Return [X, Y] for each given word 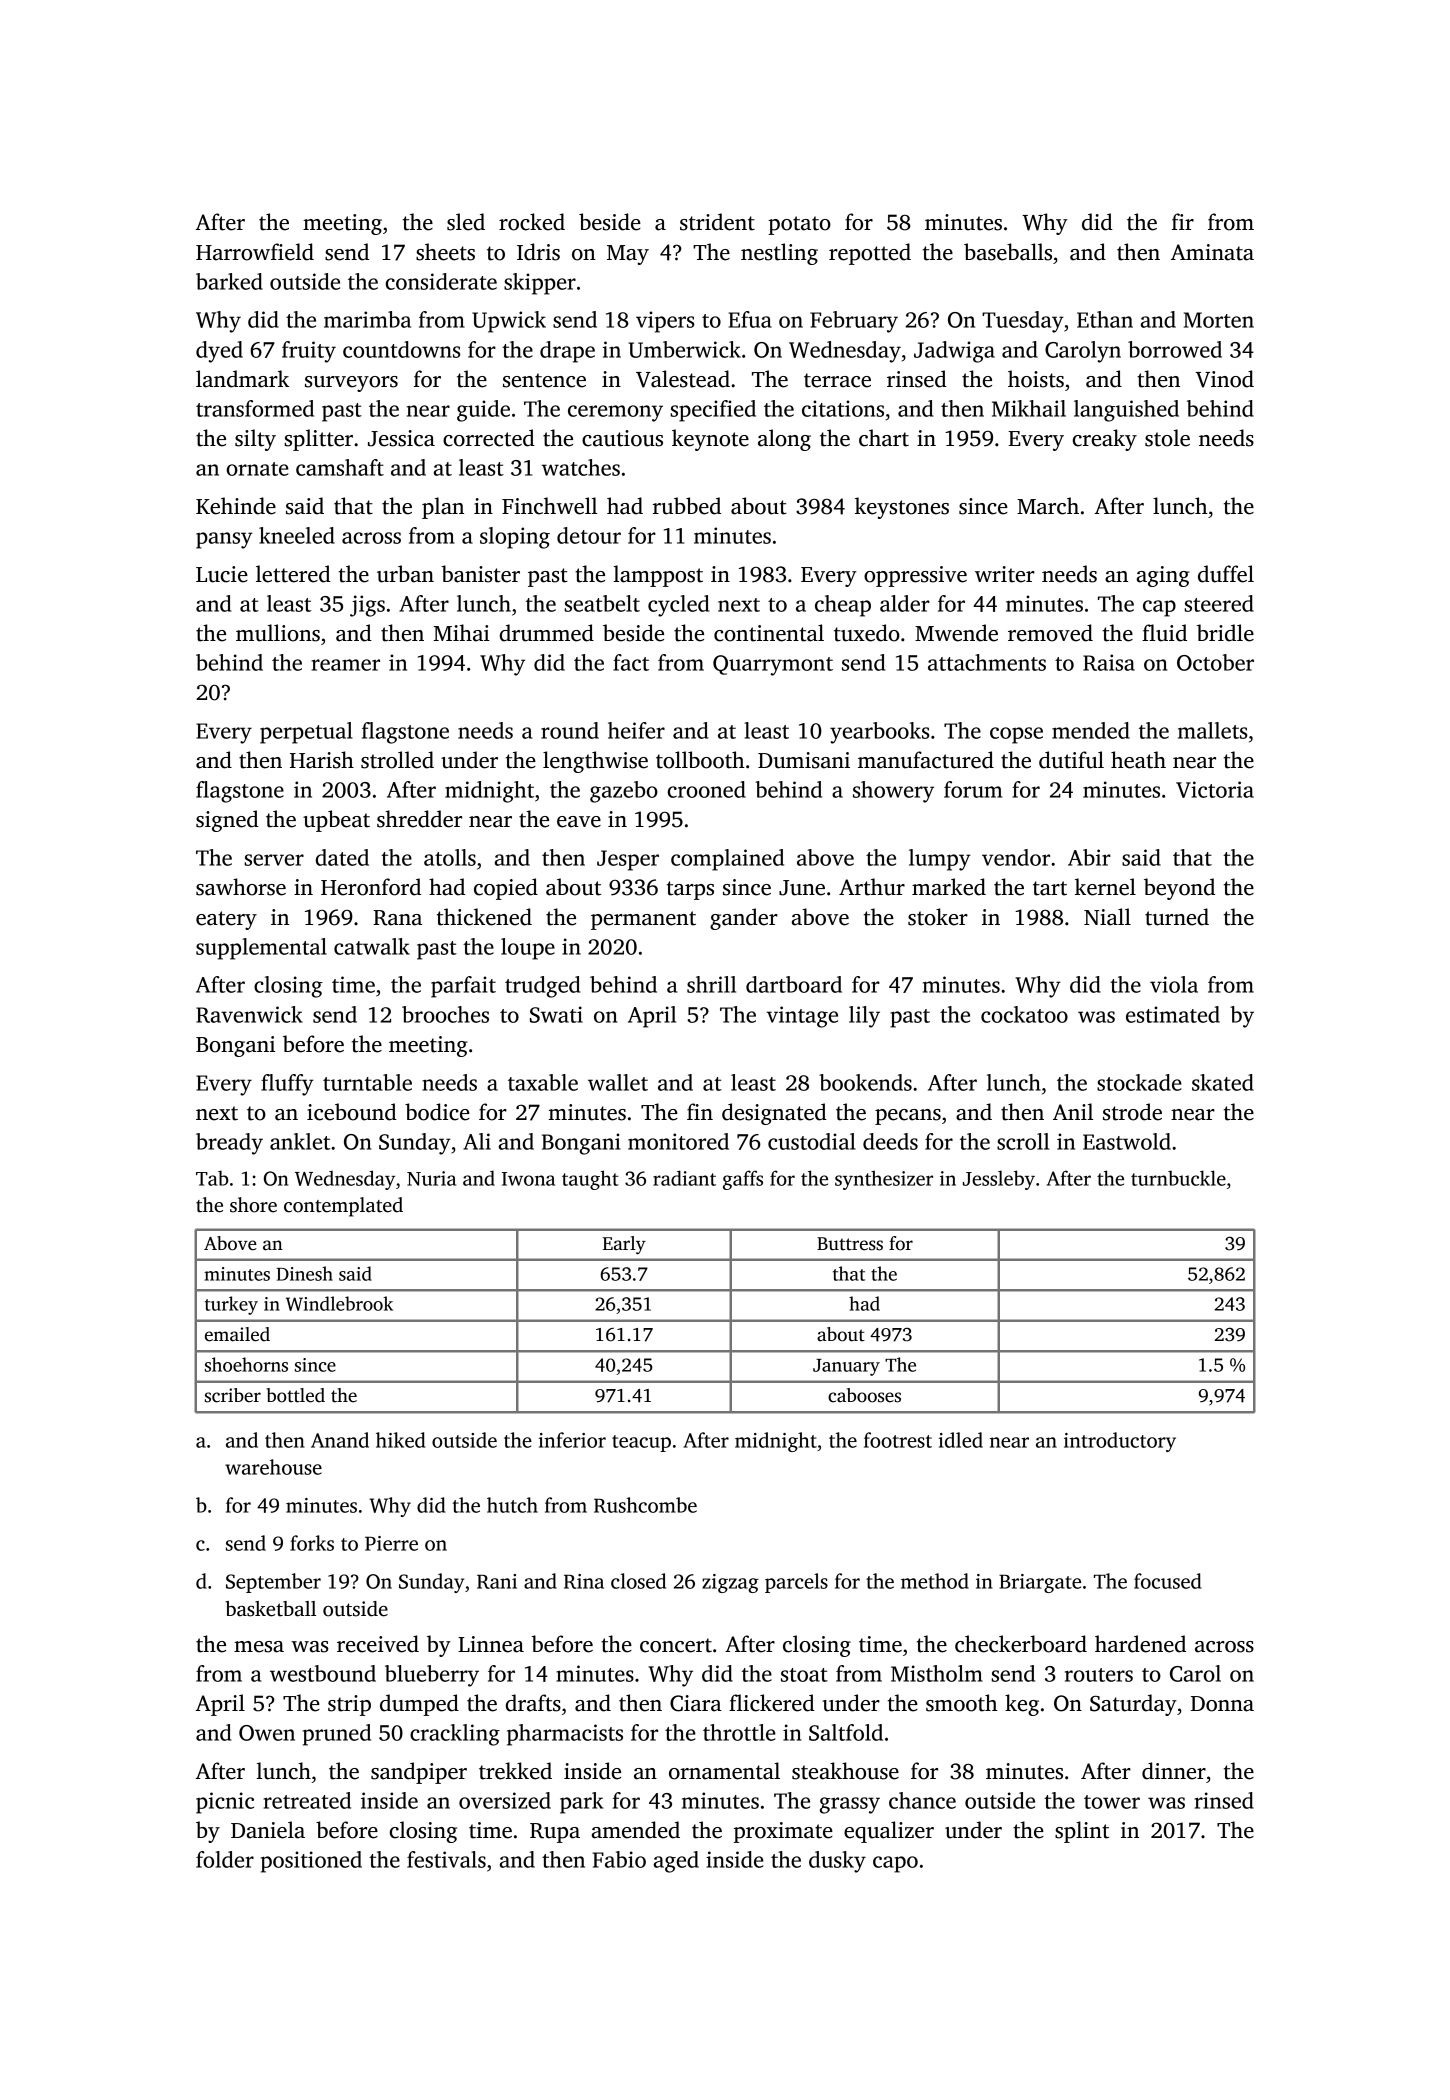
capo [895, 1864]
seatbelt [602, 603]
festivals [446, 1859]
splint [1082, 1832]
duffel [1226, 574]
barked [229, 281]
